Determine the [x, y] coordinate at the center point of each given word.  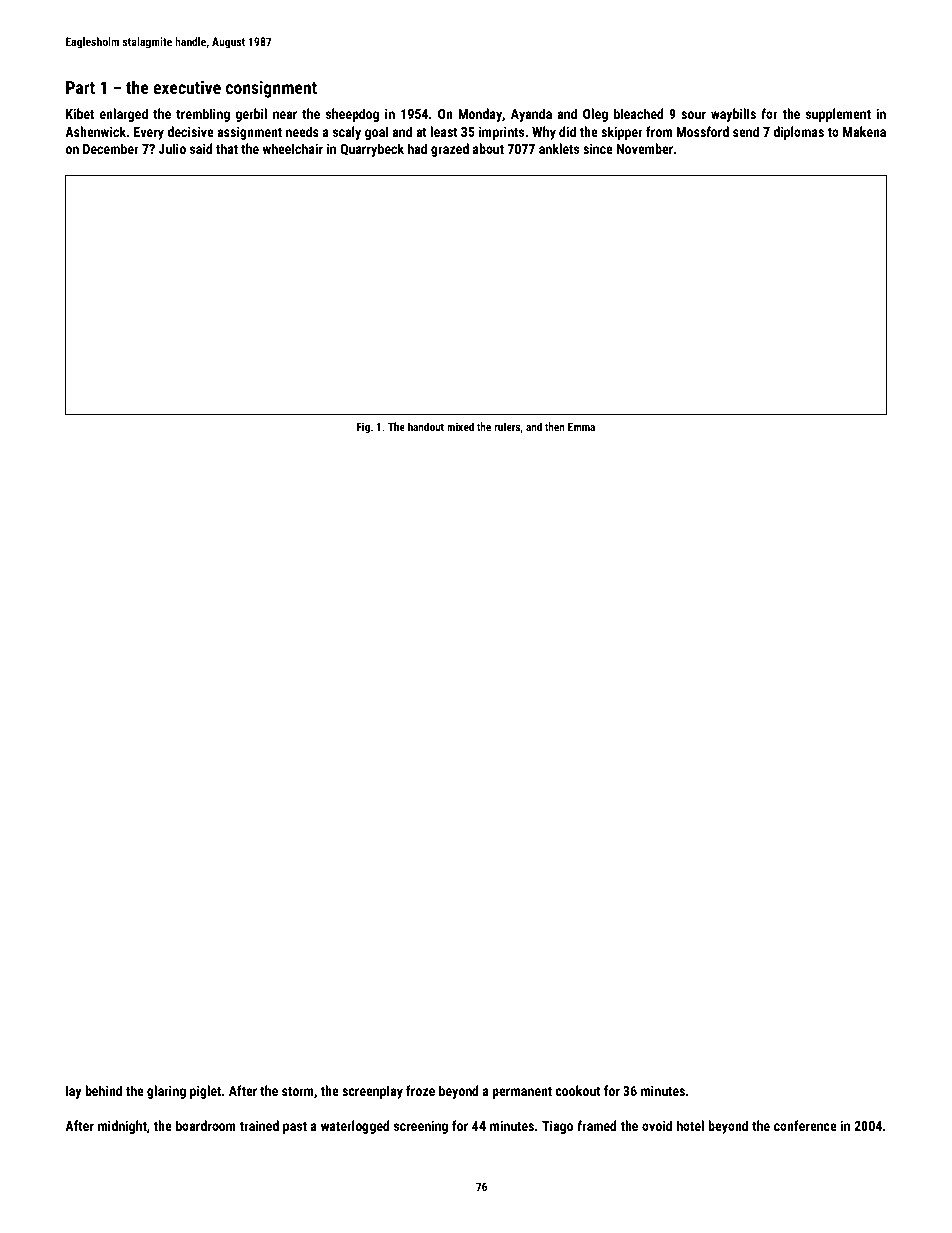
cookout [578, 1090]
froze [420, 1090]
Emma [581, 427]
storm [298, 1091]
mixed [460, 426]
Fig [363, 428]
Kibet [80, 113]
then [555, 426]
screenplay [372, 1092]
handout [426, 426]
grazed [450, 150]
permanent [522, 1093]
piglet [205, 1092]
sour [693, 115]
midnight [122, 1127]
